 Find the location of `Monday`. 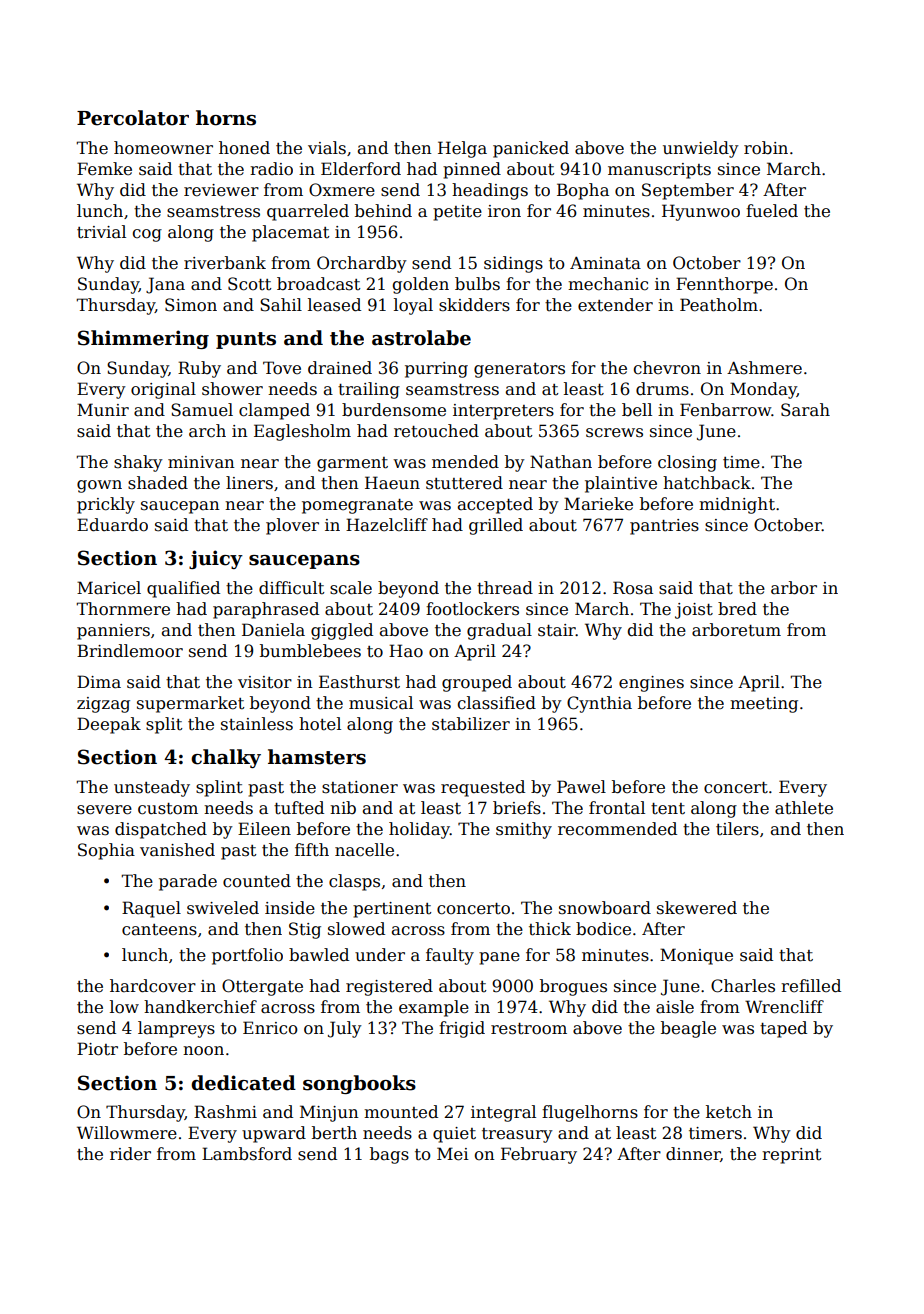

Monday is located at coordinates (763, 390).
